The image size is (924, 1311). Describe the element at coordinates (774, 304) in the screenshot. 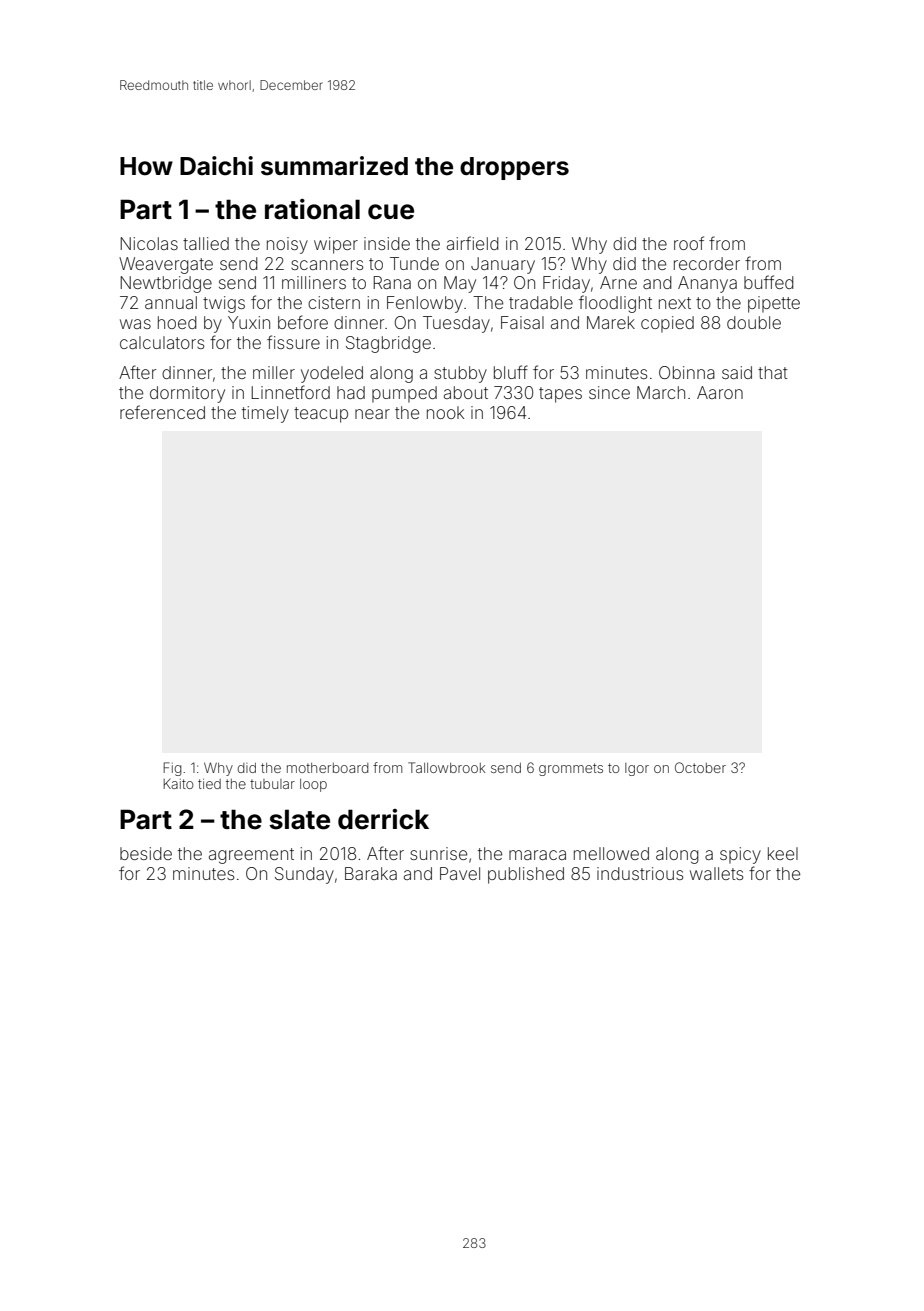

I see `pipette` at that location.
